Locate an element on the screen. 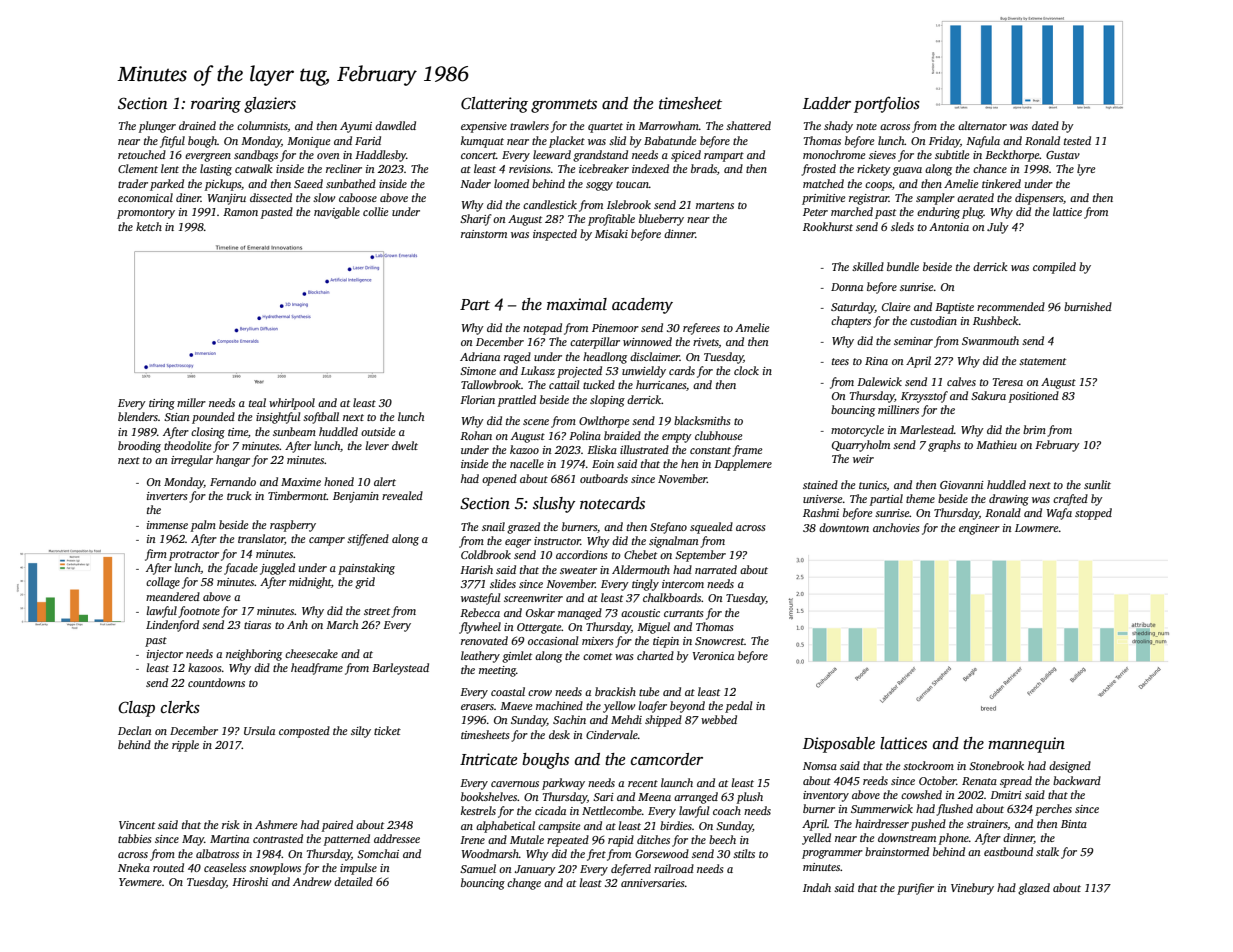 Image resolution: width=1233 pixels, height=952 pixels. ketch is located at coordinates (149, 226).
